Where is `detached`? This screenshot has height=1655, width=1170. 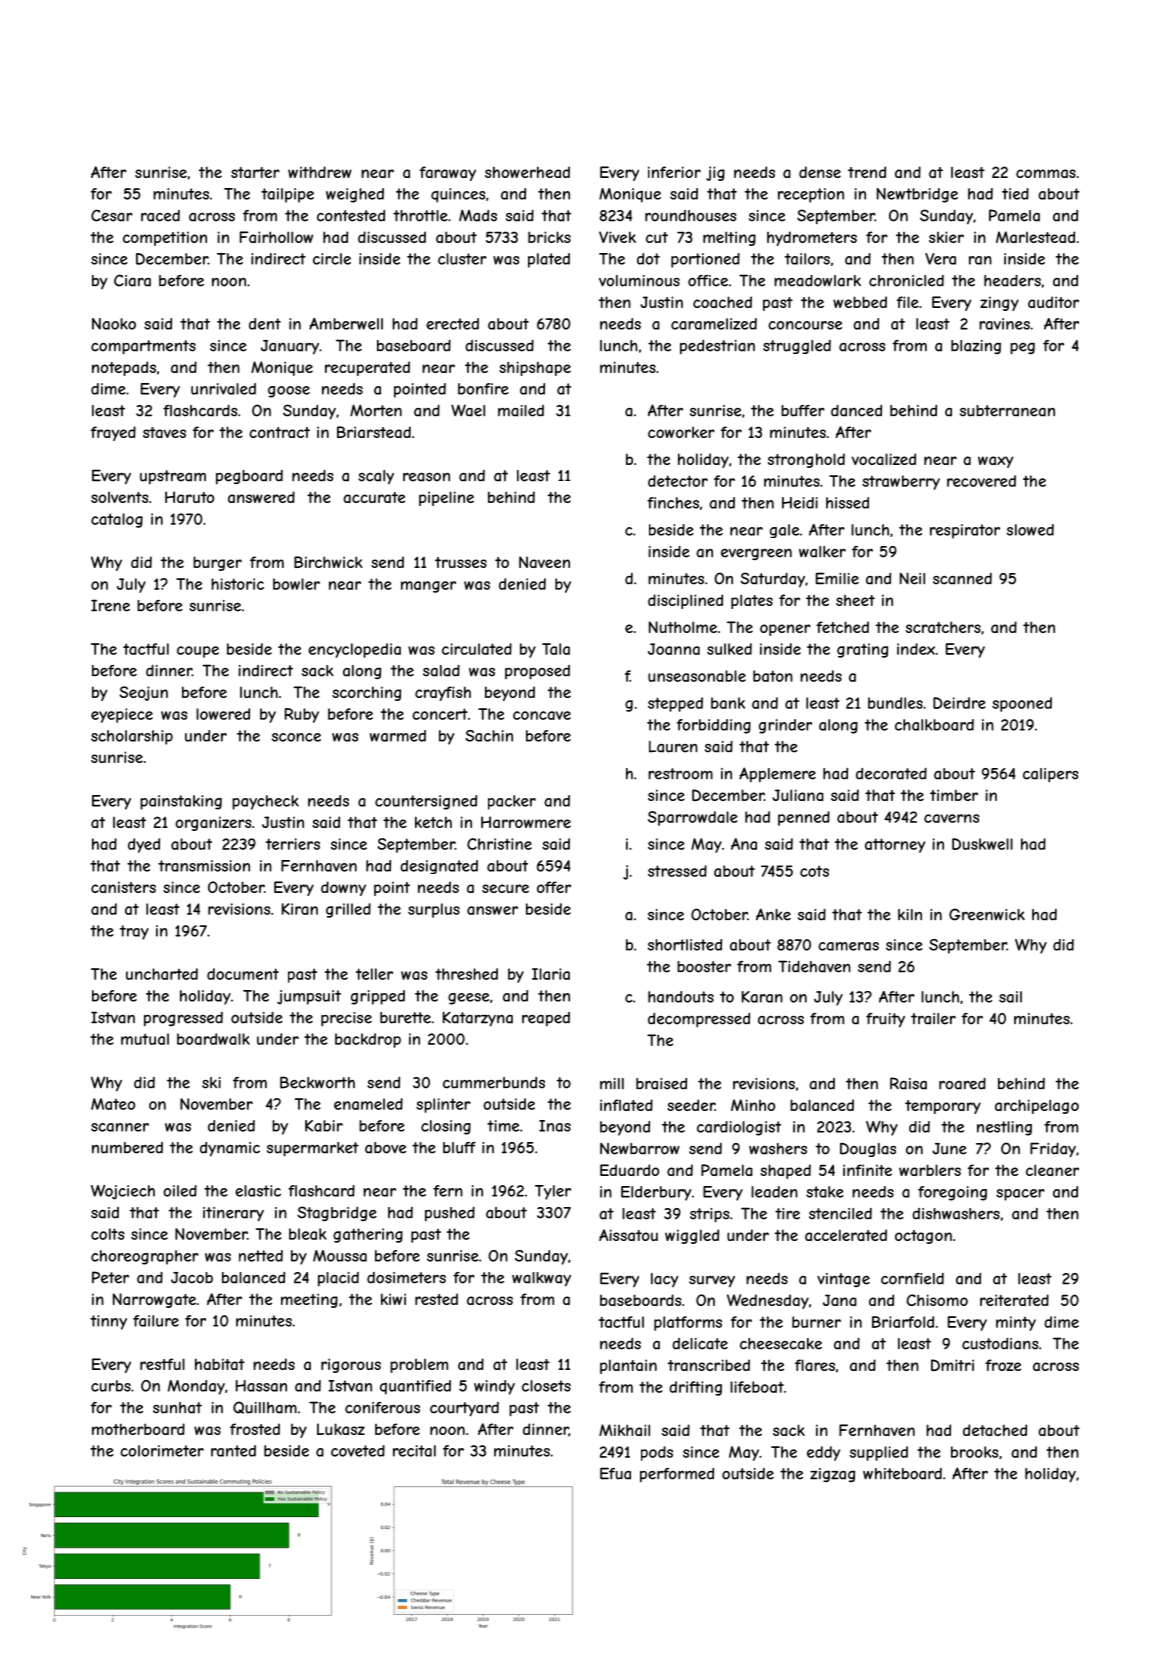 detached is located at coordinates (995, 1430).
